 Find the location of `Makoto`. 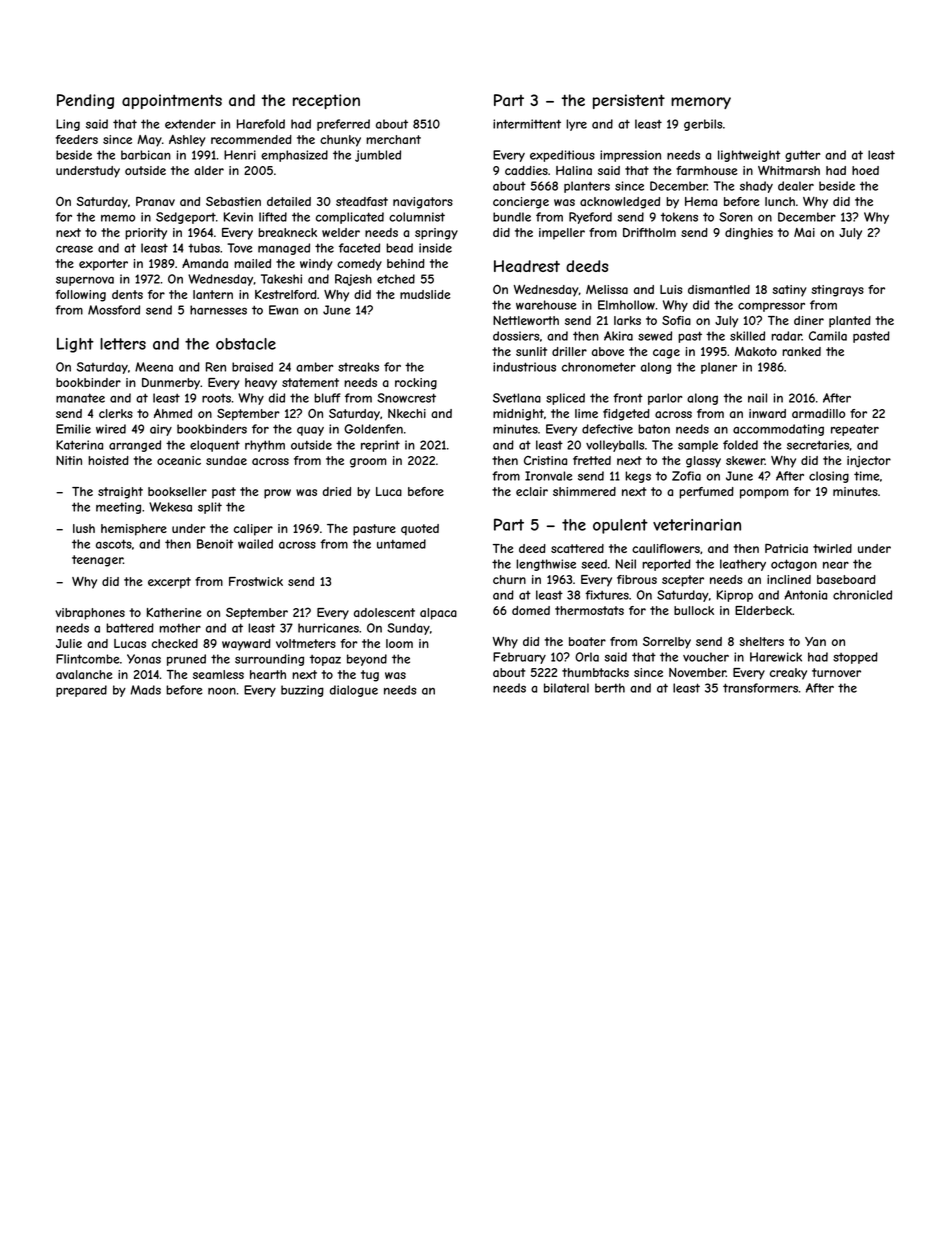

Makoto is located at coordinates (756, 351).
